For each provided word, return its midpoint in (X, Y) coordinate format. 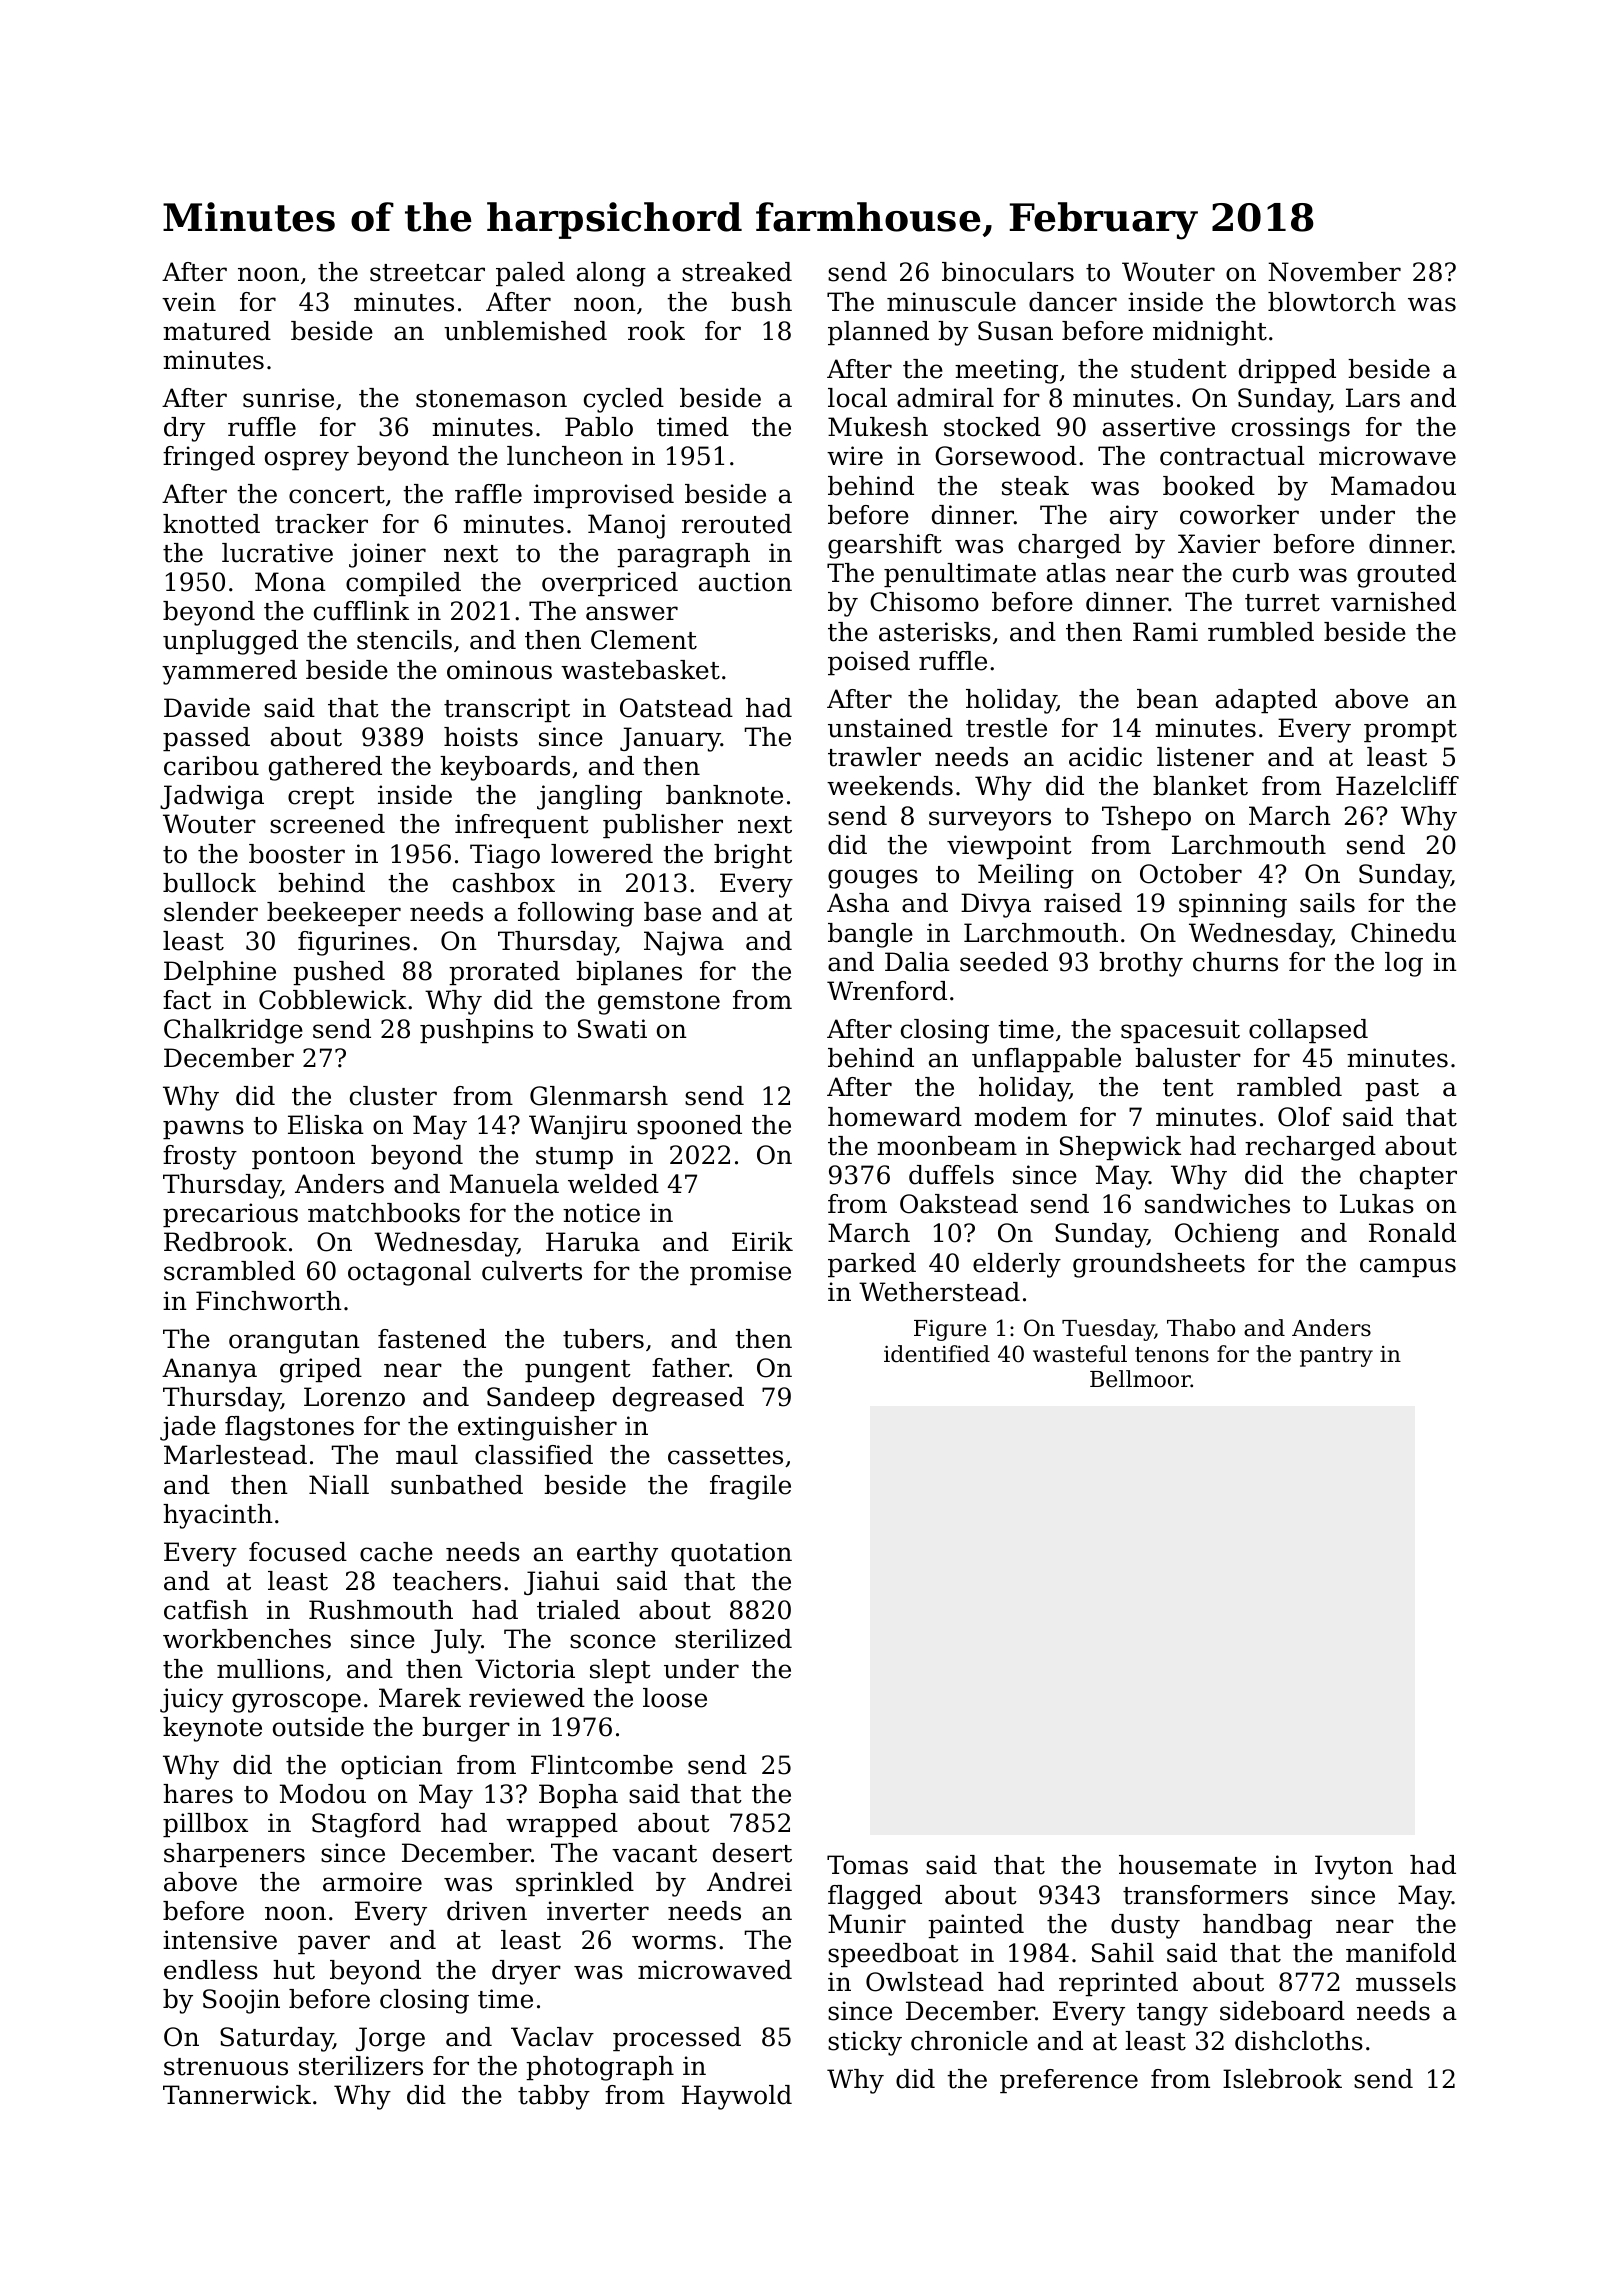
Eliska (326, 1125)
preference (1069, 2081)
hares (198, 1794)
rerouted (737, 524)
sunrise (288, 398)
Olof (1305, 1117)
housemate (1187, 1865)
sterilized (733, 1639)
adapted (1266, 701)
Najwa (684, 943)
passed (206, 739)
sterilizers (361, 2066)
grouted (1406, 575)
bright (753, 856)
